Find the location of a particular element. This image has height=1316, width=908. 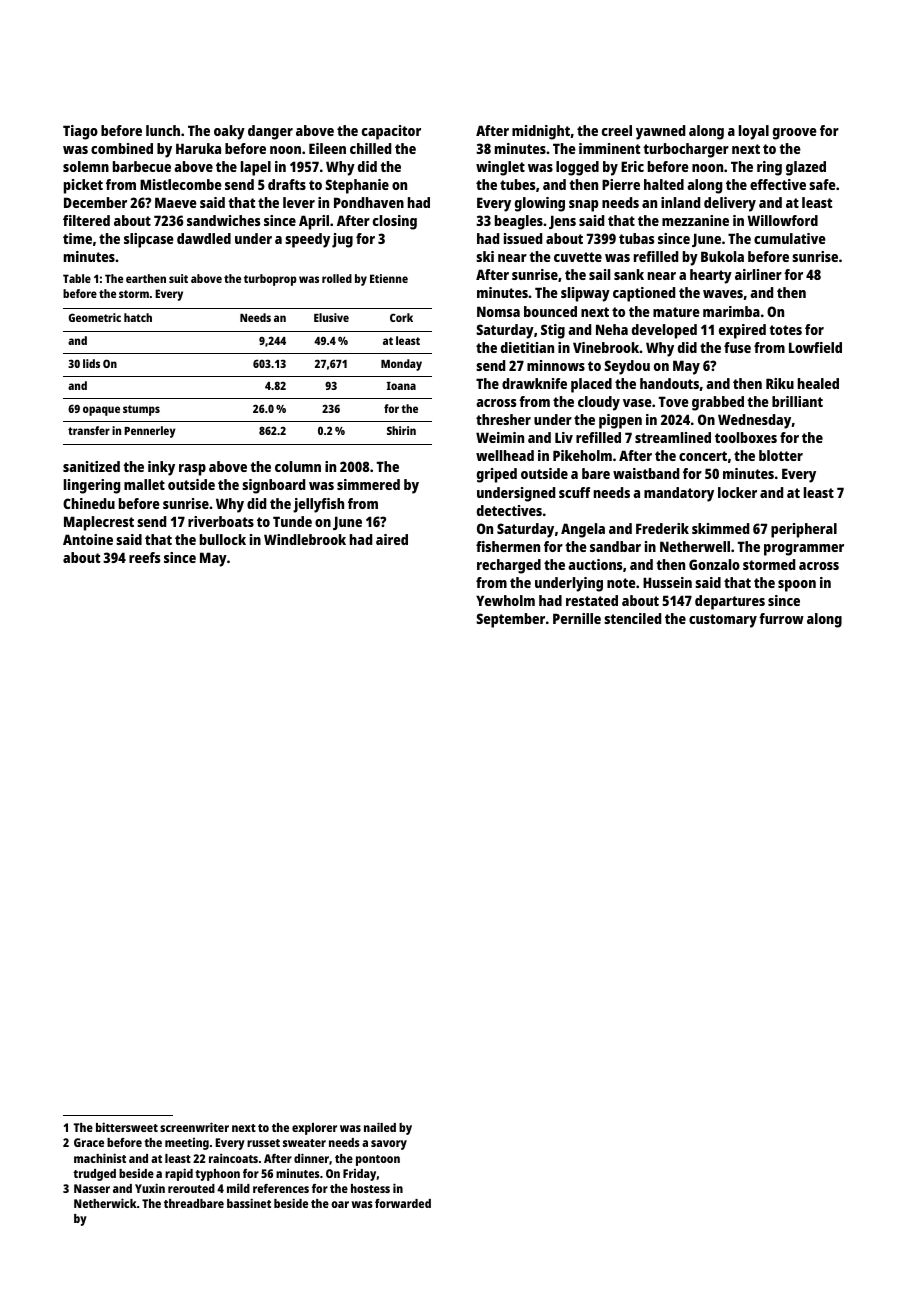

nailed is located at coordinates (380, 1127).
